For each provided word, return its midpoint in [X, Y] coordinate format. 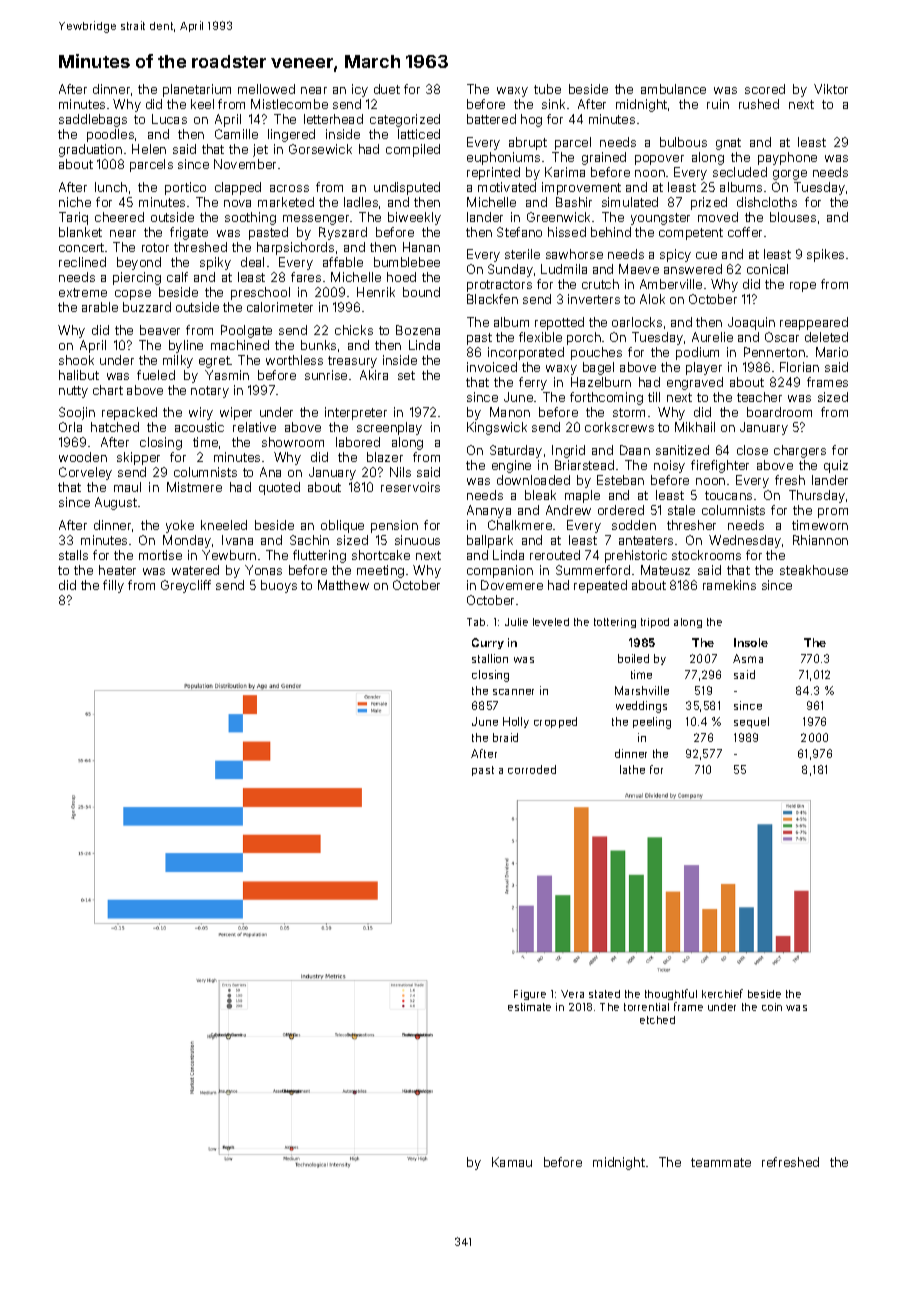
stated [604, 994]
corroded [532, 769]
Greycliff [186, 586]
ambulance [673, 89]
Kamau [512, 1162]
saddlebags [93, 120]
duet [387, 89]
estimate [529, 1007]
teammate [721, 1162]
